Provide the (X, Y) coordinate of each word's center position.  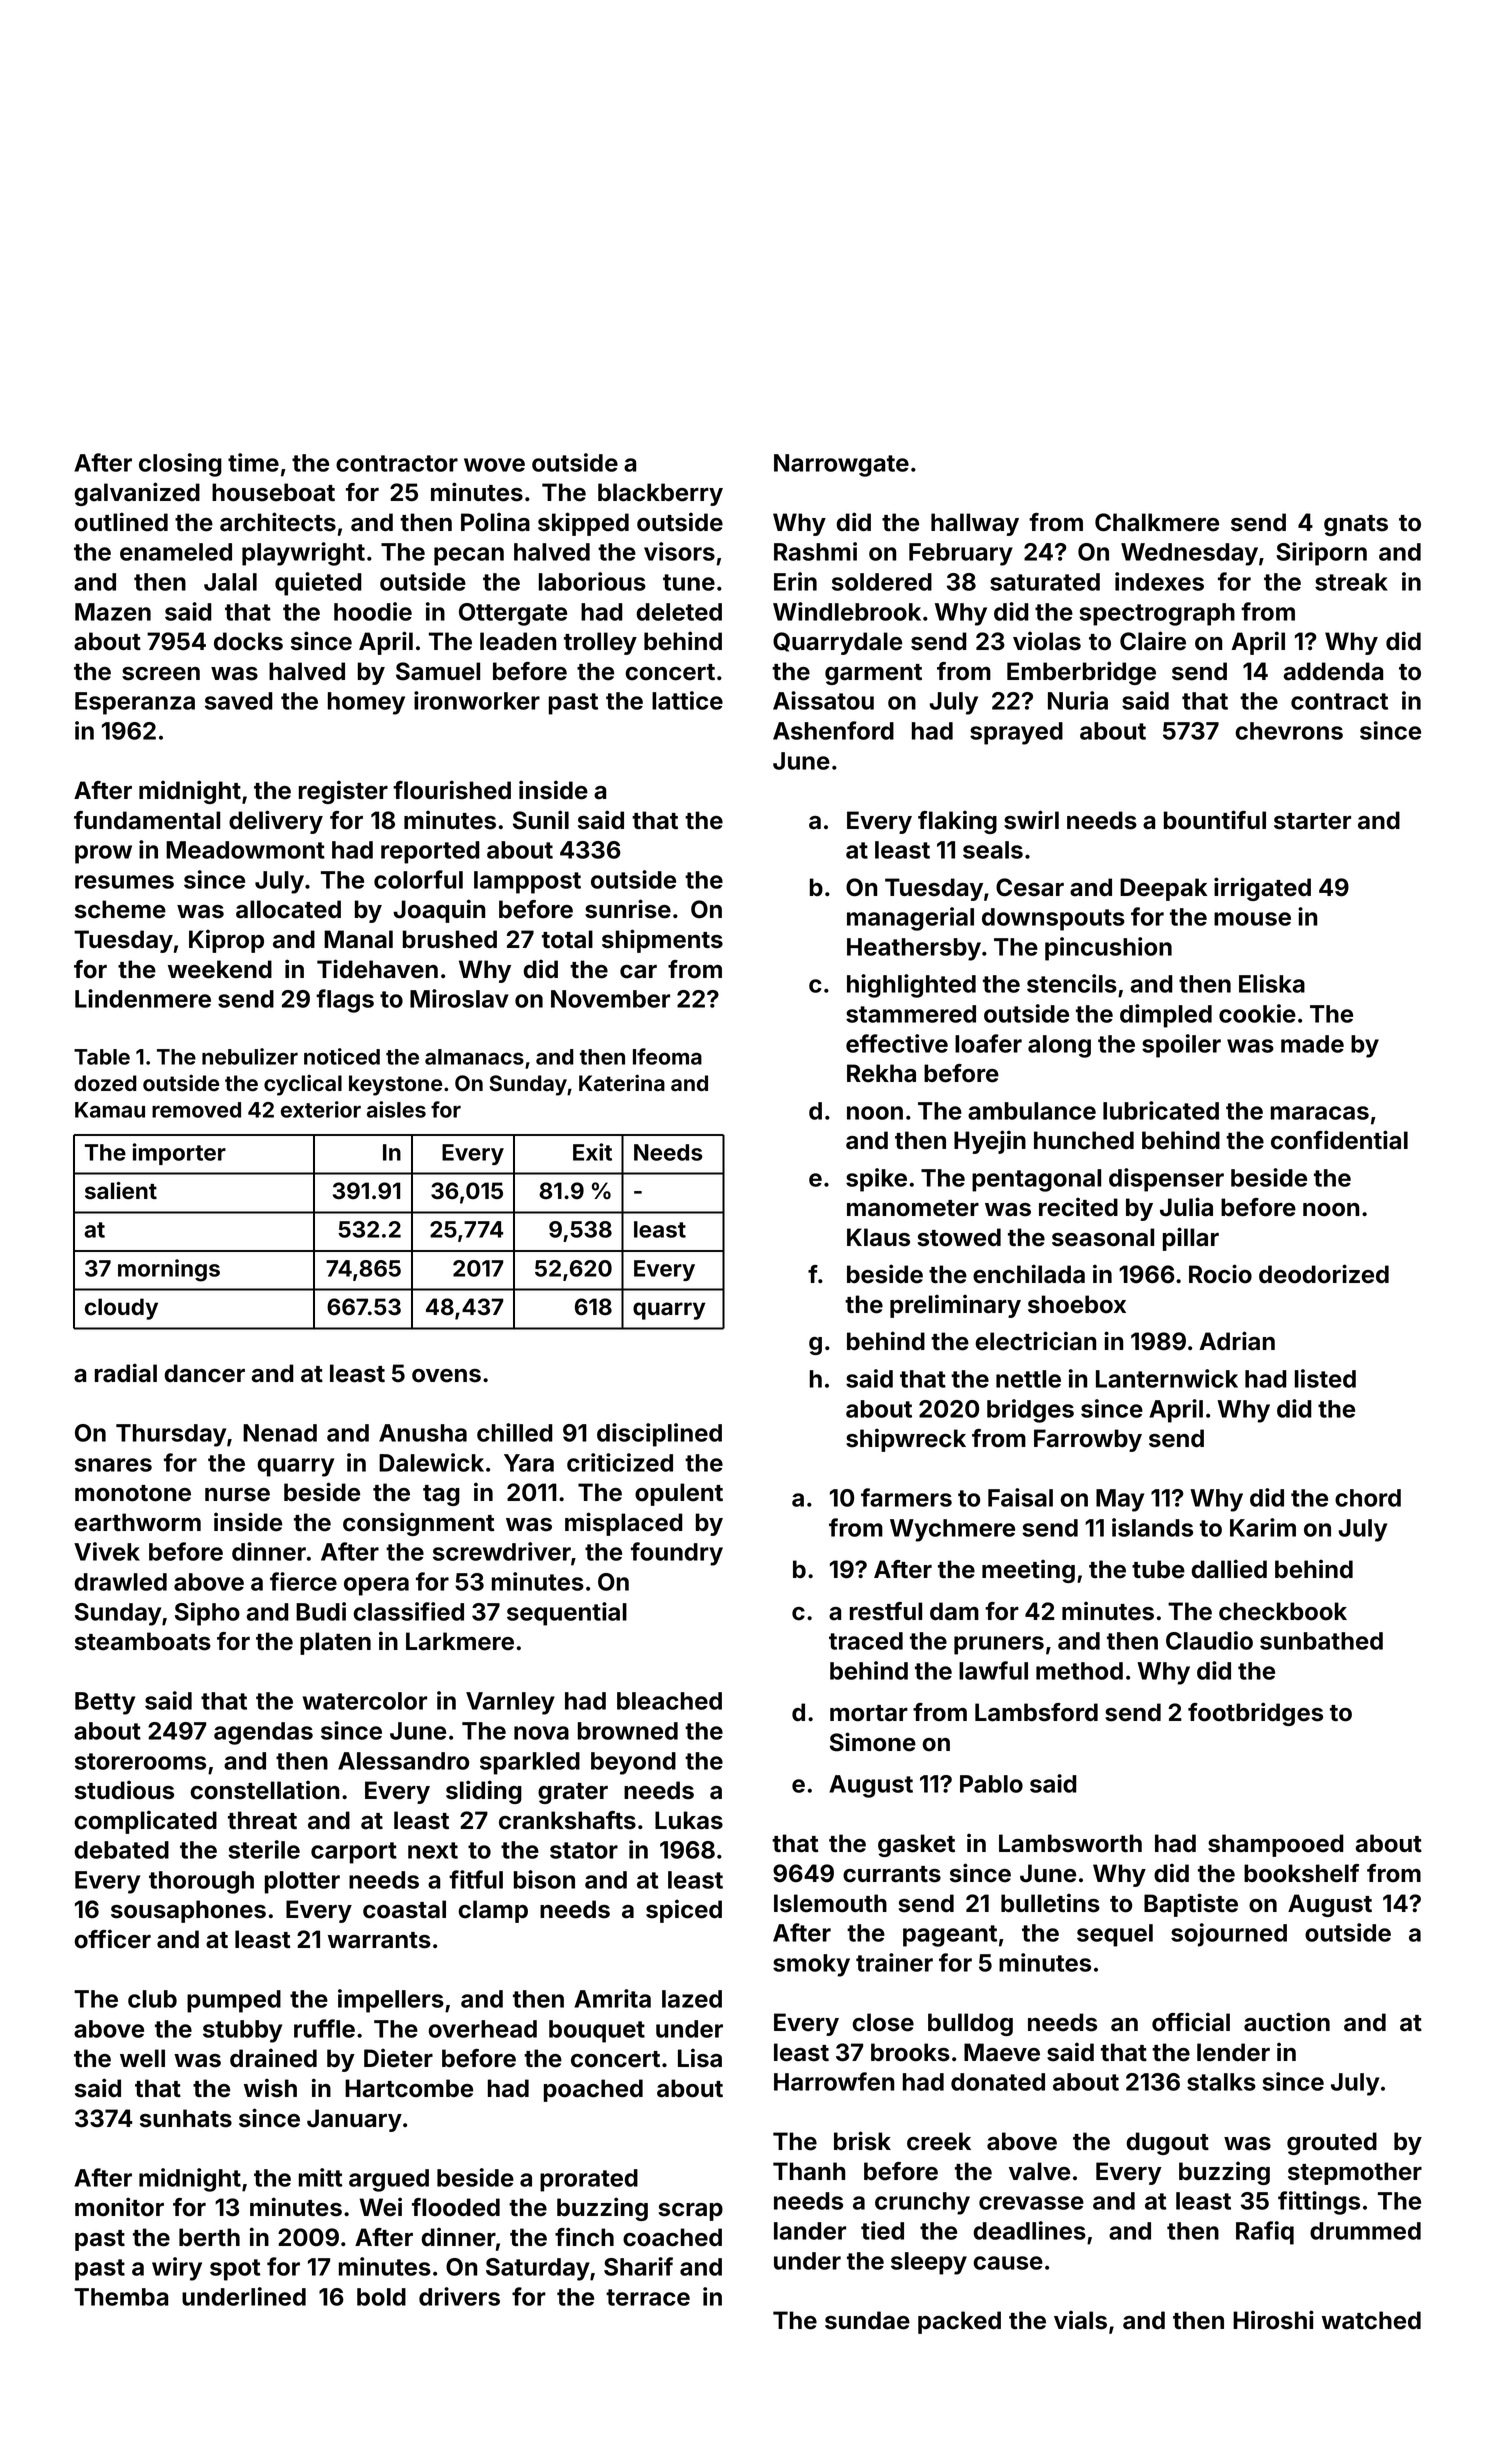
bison (544, 1879)
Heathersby (914, 949)
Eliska (1272, 983)
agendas (263, 1733)
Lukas (689, 1820)
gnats (1356, 525)
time (253, 462)
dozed (105, 1083)
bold (381, 2297)
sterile (264, 1849)
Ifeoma (667, 1056)
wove (494, 465)
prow (103, 854)
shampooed (1276, 1845)
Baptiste (1191, 1905)
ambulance (1032, 1111)
